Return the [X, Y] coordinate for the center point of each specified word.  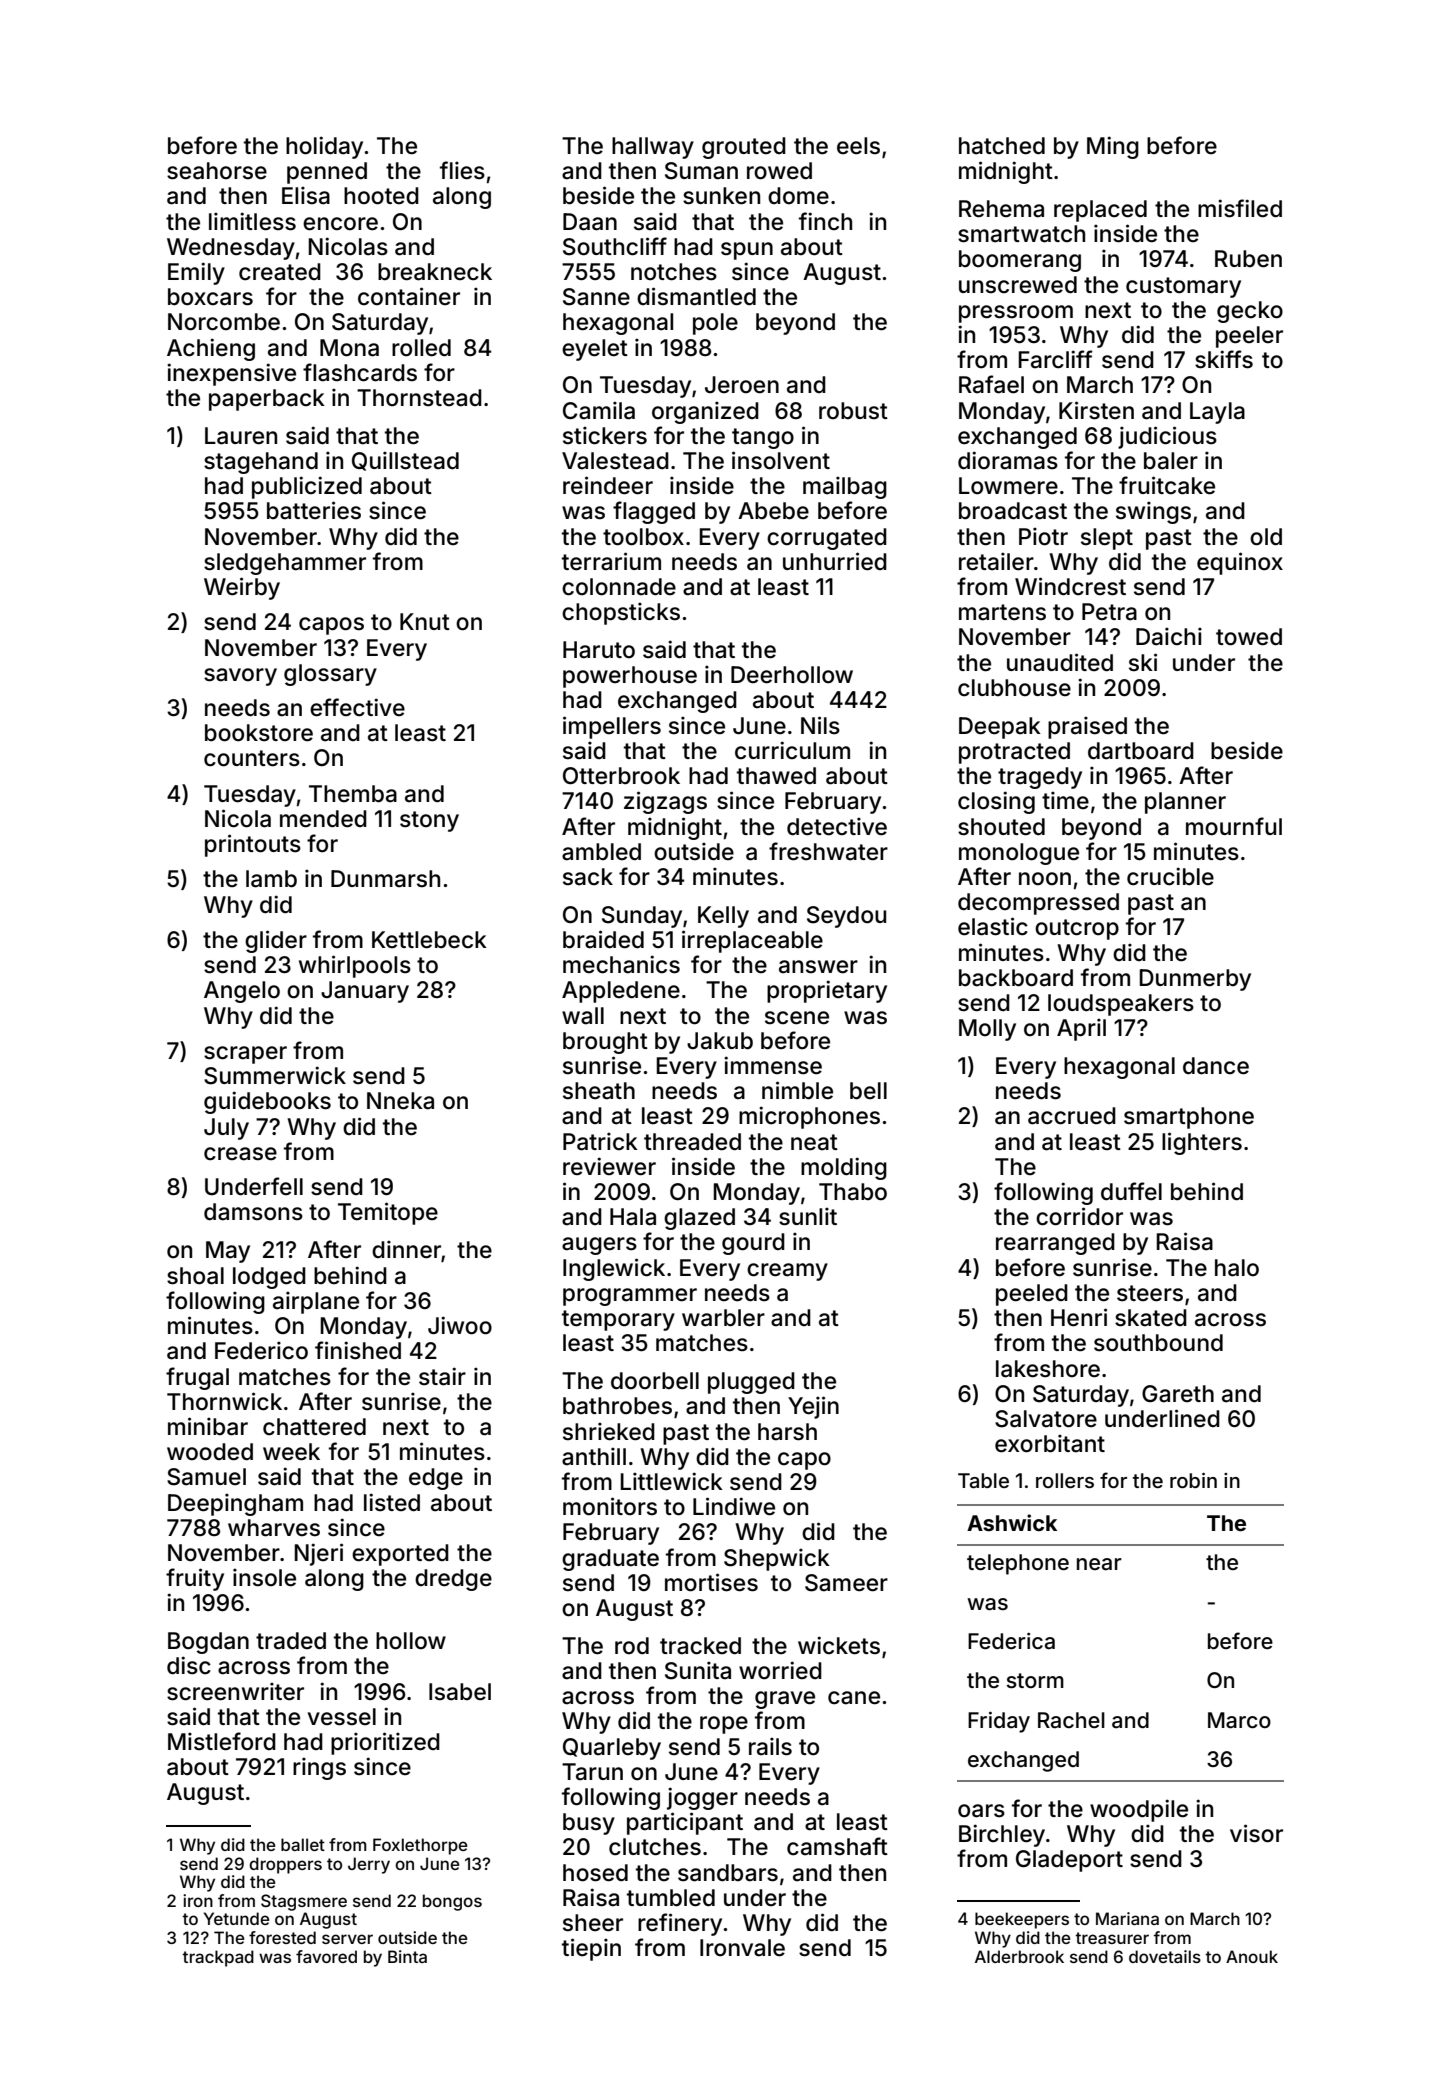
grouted [744, 148]
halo [1237, 1268]
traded [291, 1641]
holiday [324, 147]
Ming [1113, 147]
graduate [610, 1560]
